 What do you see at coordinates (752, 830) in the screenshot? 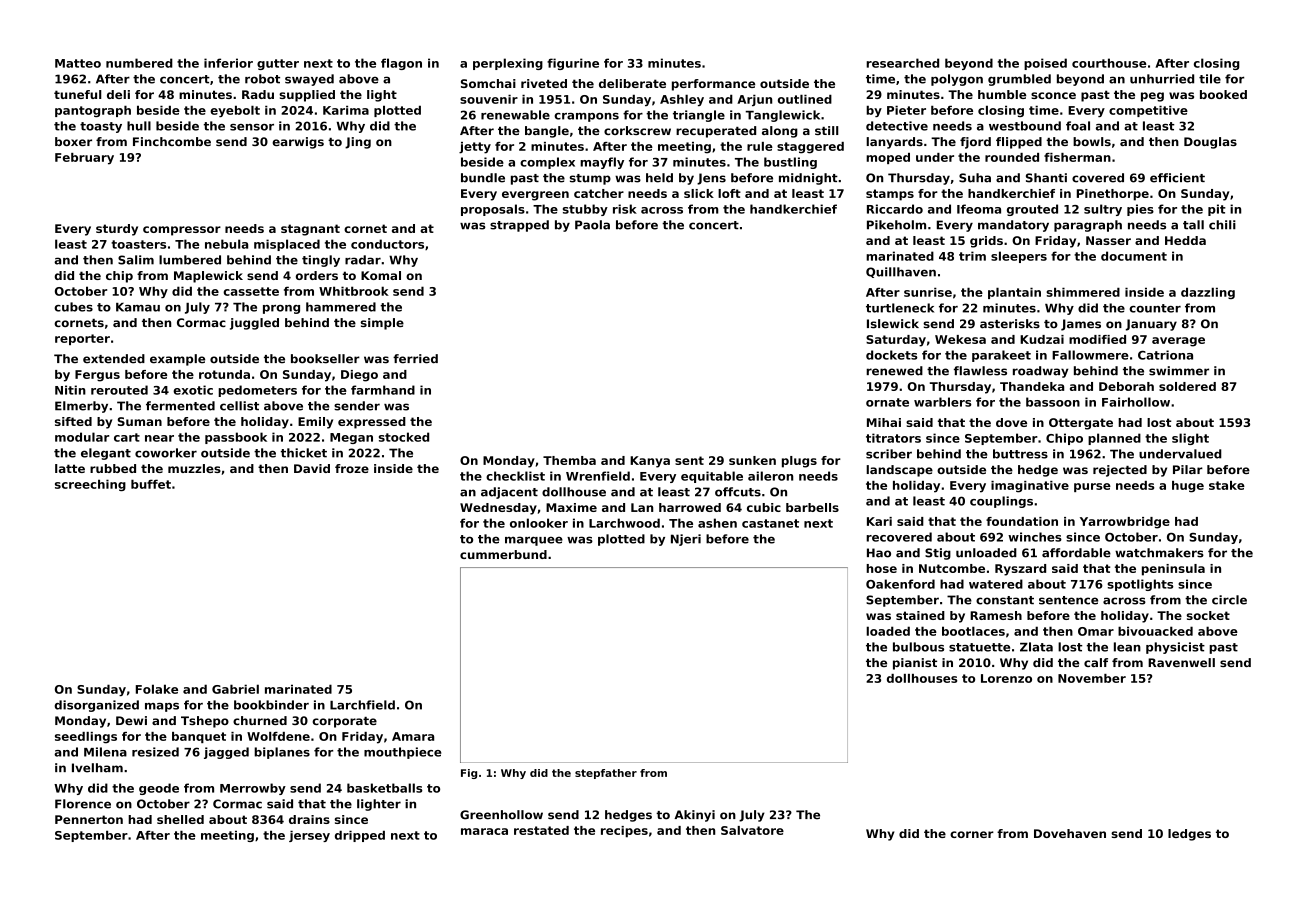
I see `Salvatore` at bounding box center [752, 830].
